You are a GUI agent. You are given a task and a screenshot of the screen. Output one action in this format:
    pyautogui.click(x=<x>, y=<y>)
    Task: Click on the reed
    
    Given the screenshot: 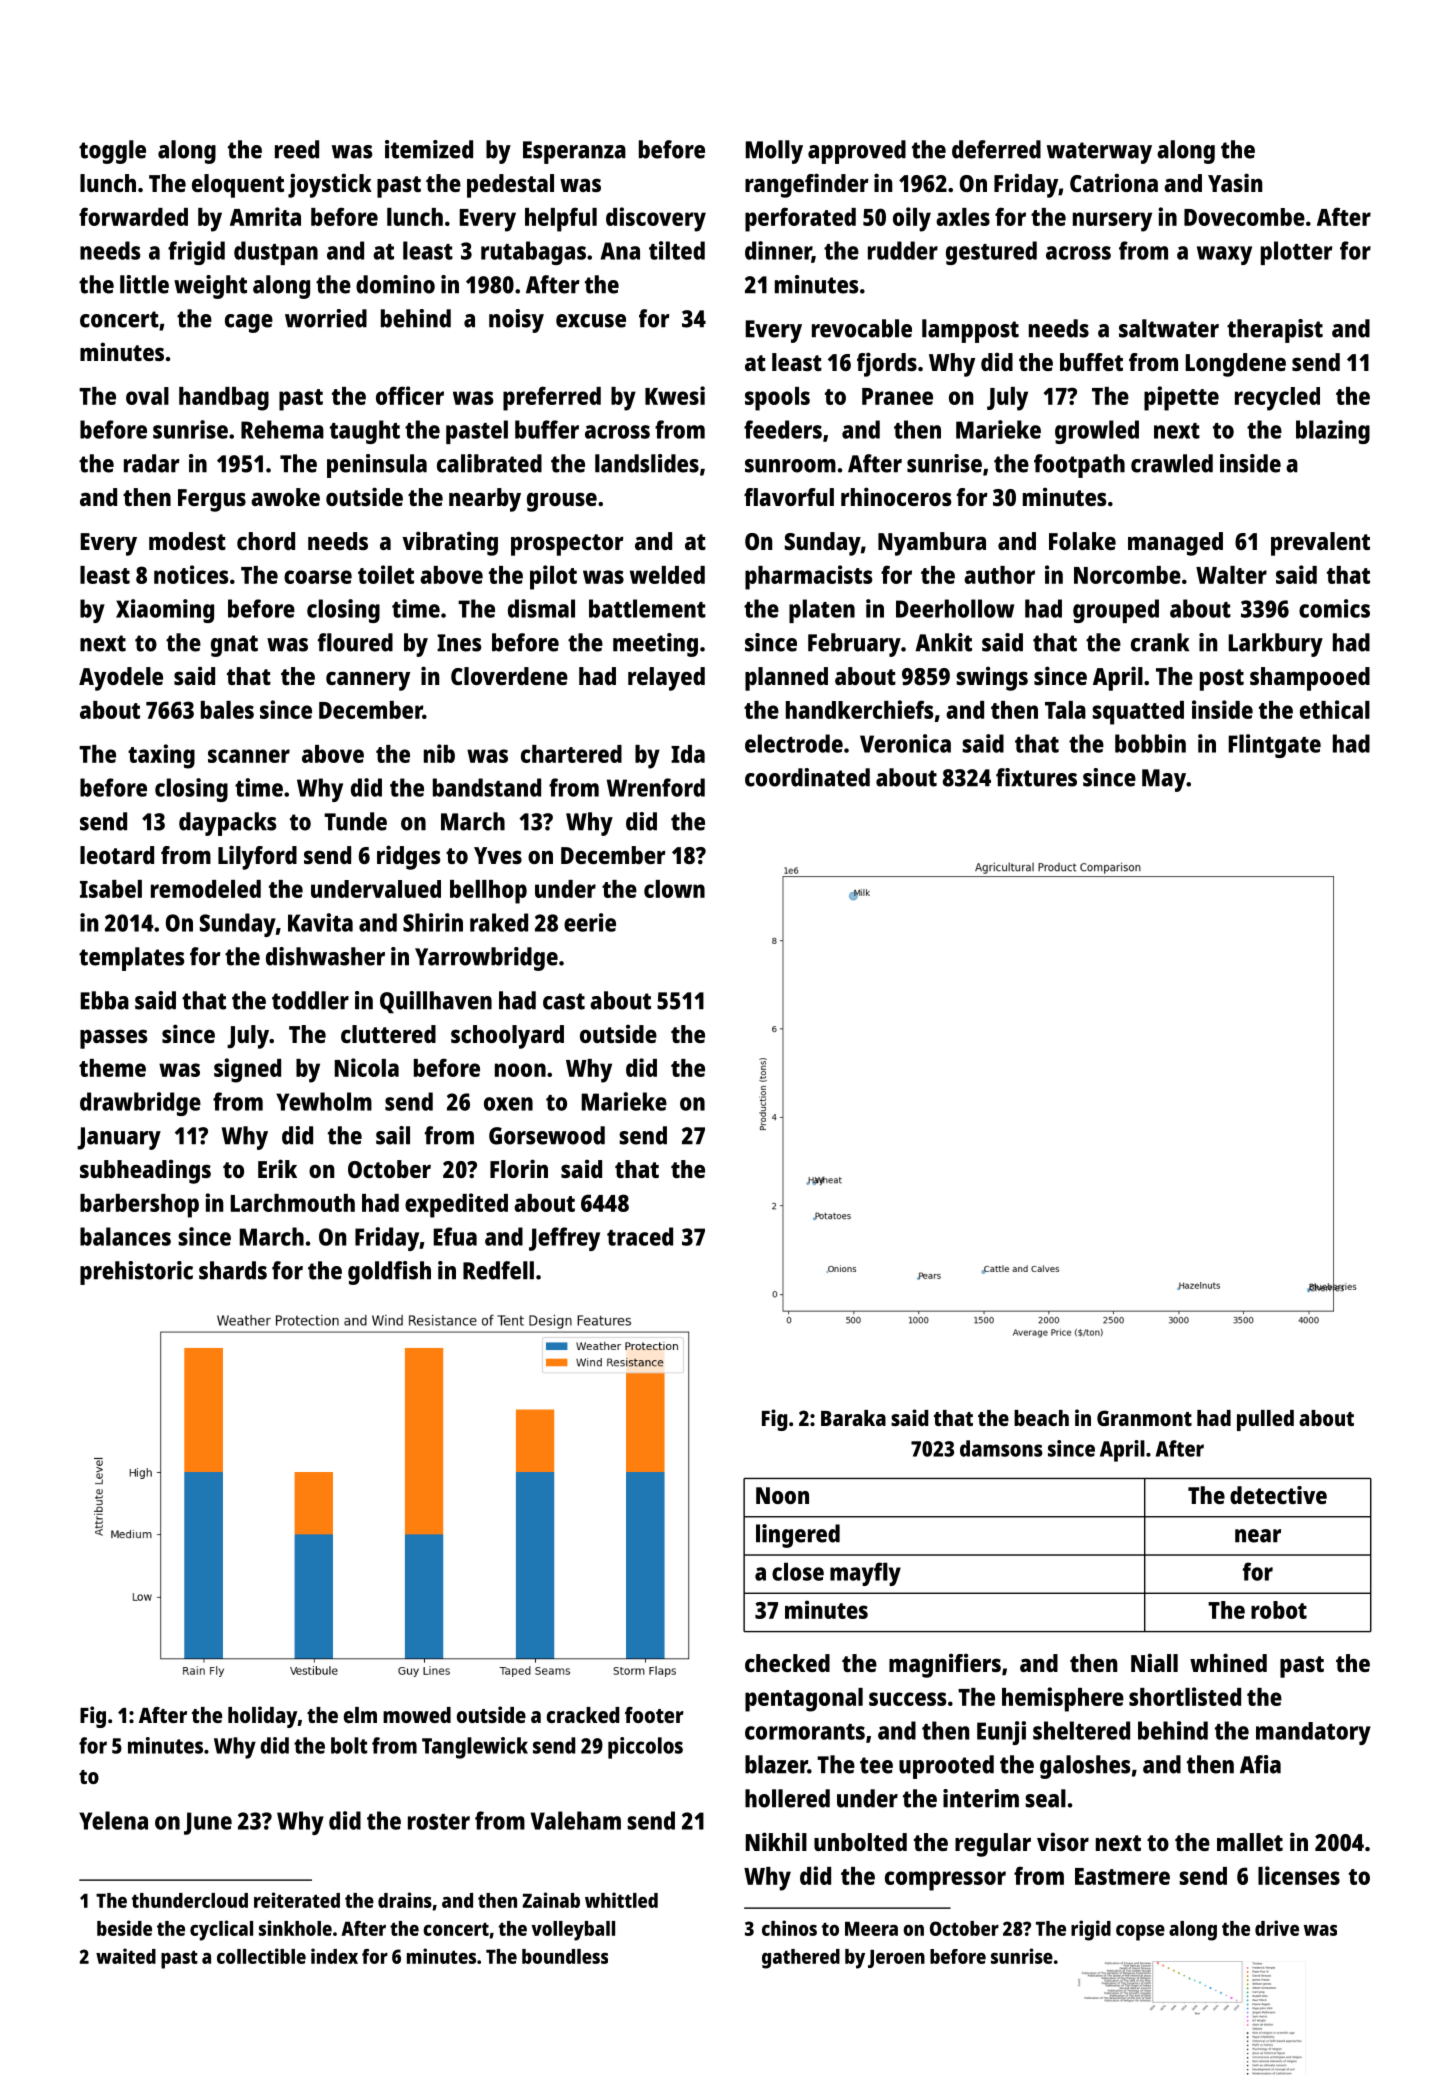 What is the action you would take?
    pyautogui.click(x=297, y=149)
